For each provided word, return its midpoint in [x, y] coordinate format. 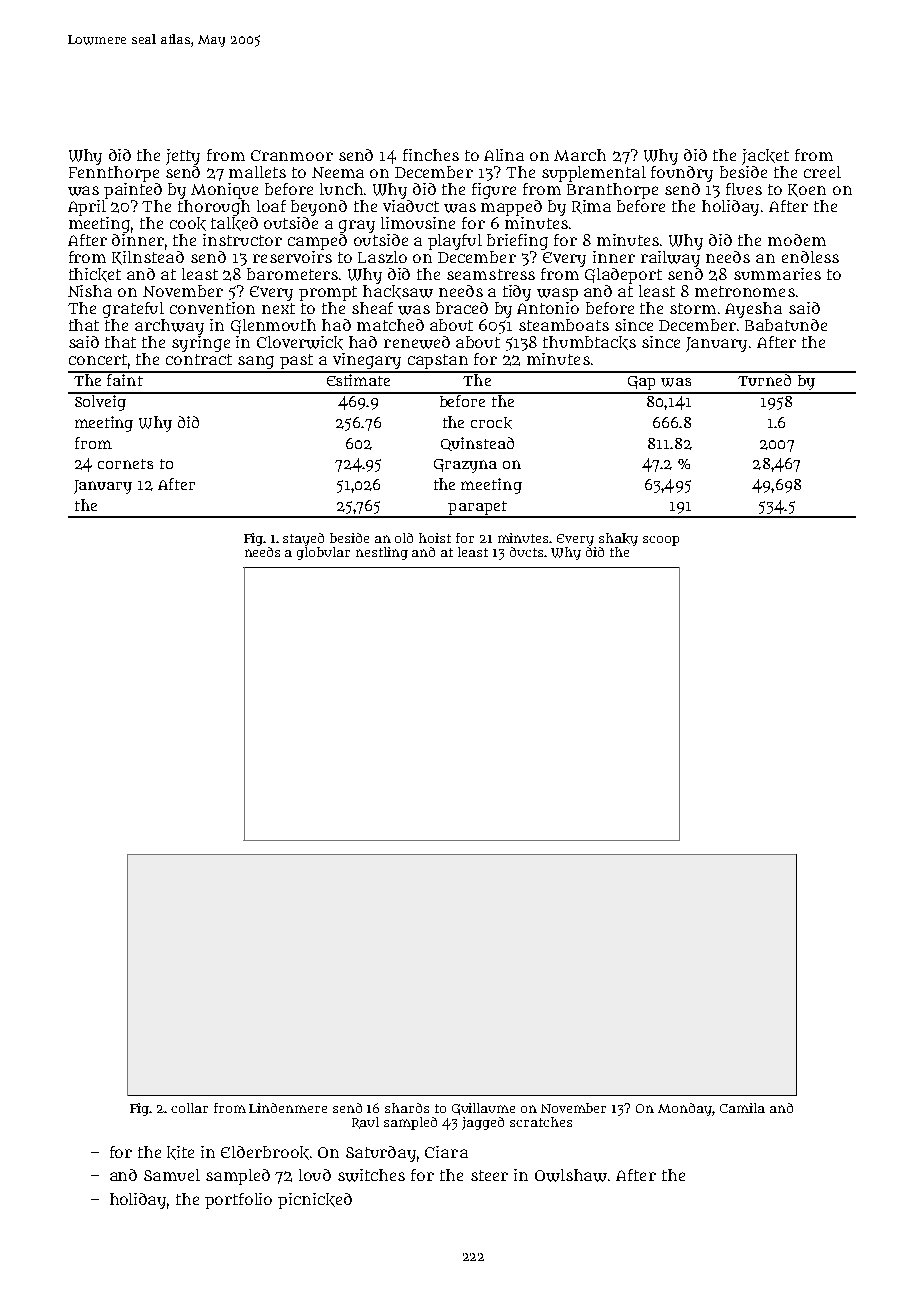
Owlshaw [571, 1175]
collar [189, 1108]
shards [407, 1108]
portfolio [238, 1201]
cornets [125, 464]
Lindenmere [288, 1108]
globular [323, 553]
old [404, 538]
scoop [661, 541]
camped [317, 242]
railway [670, 259]
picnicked [315, 1201]
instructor [242, 240]
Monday [685, 1109]
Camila [742, 1108]
